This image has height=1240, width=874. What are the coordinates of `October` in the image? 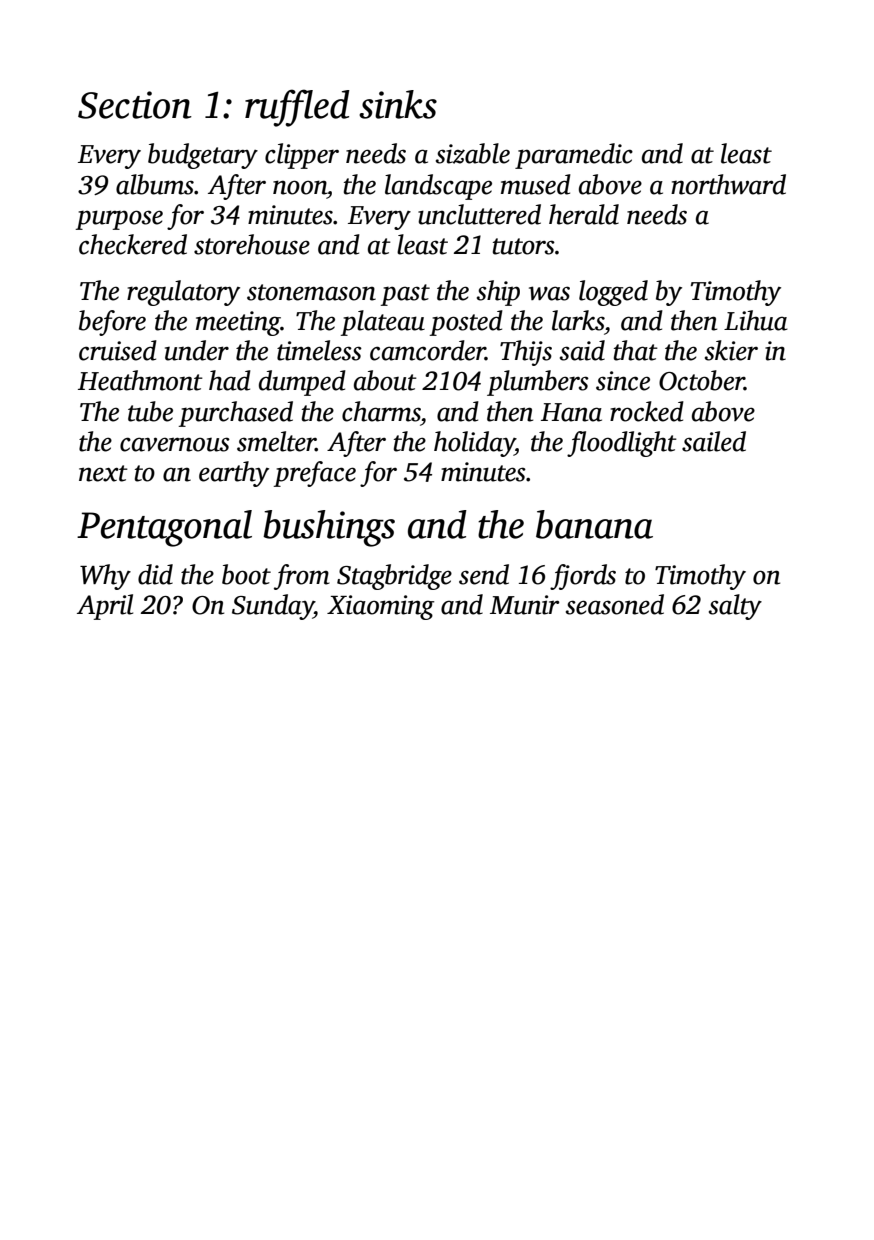 It's located at (701, 380).
